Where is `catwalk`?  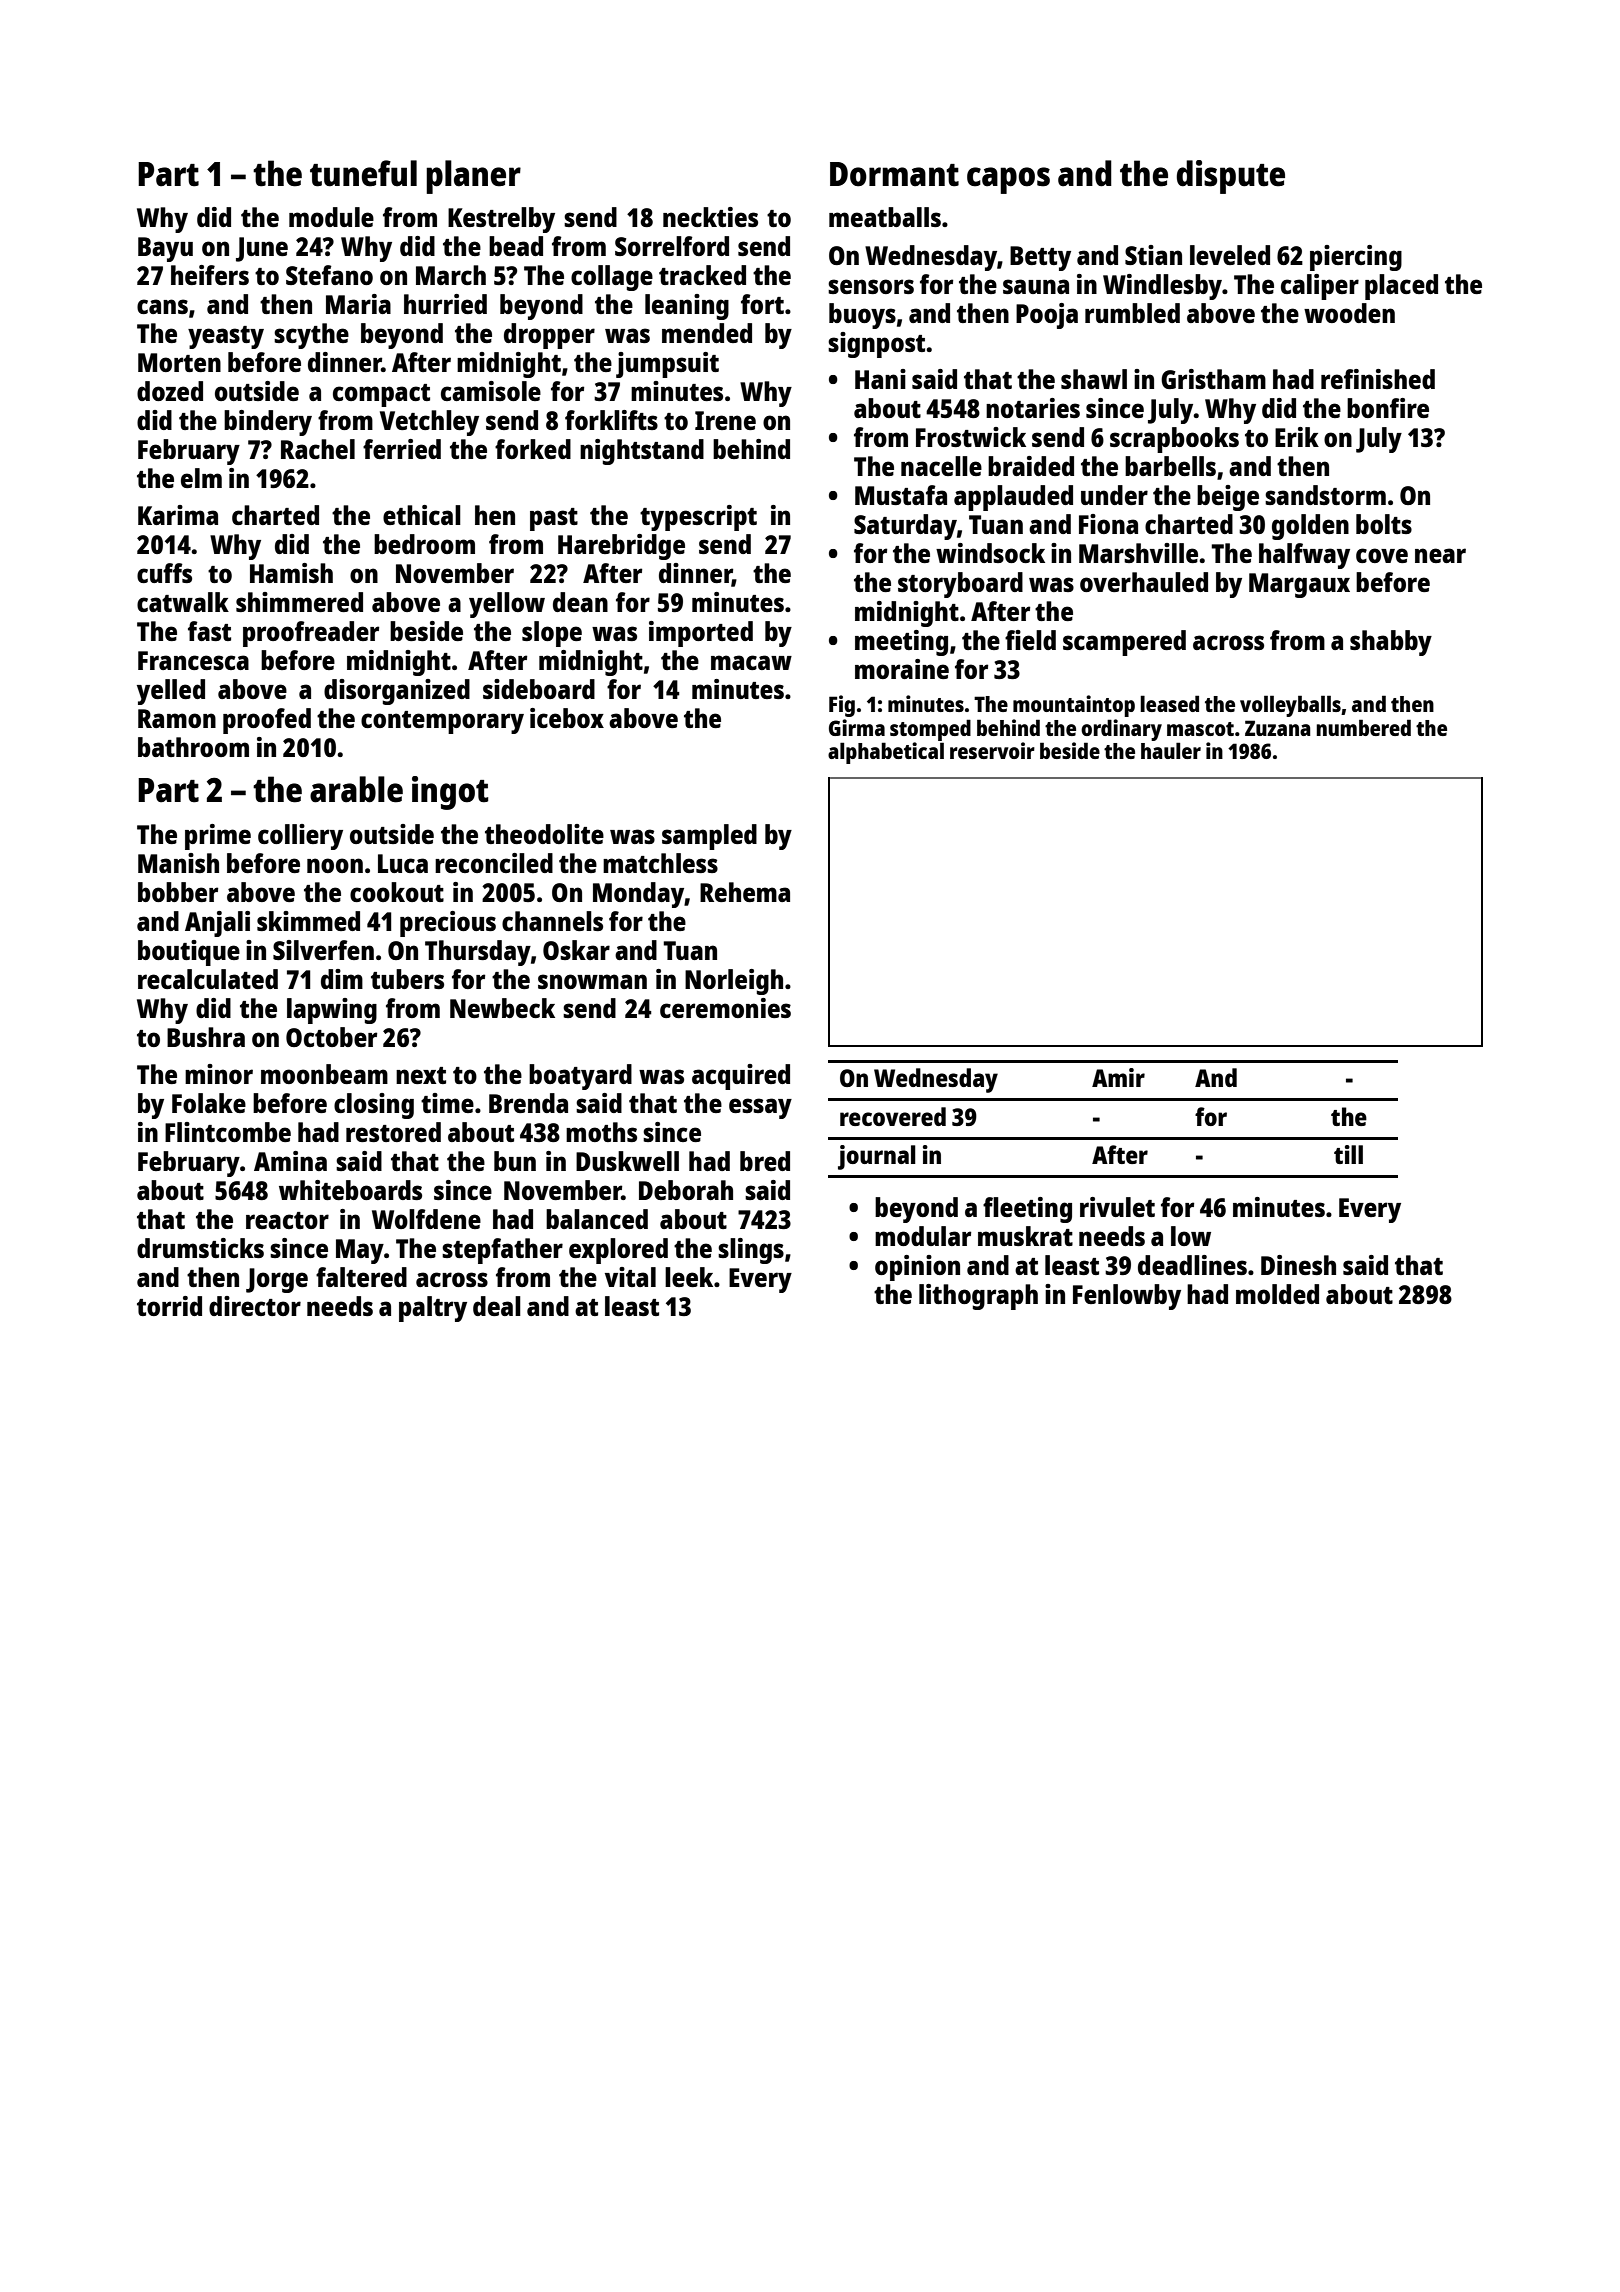
catwalk is located at coordinates (183, 602).
